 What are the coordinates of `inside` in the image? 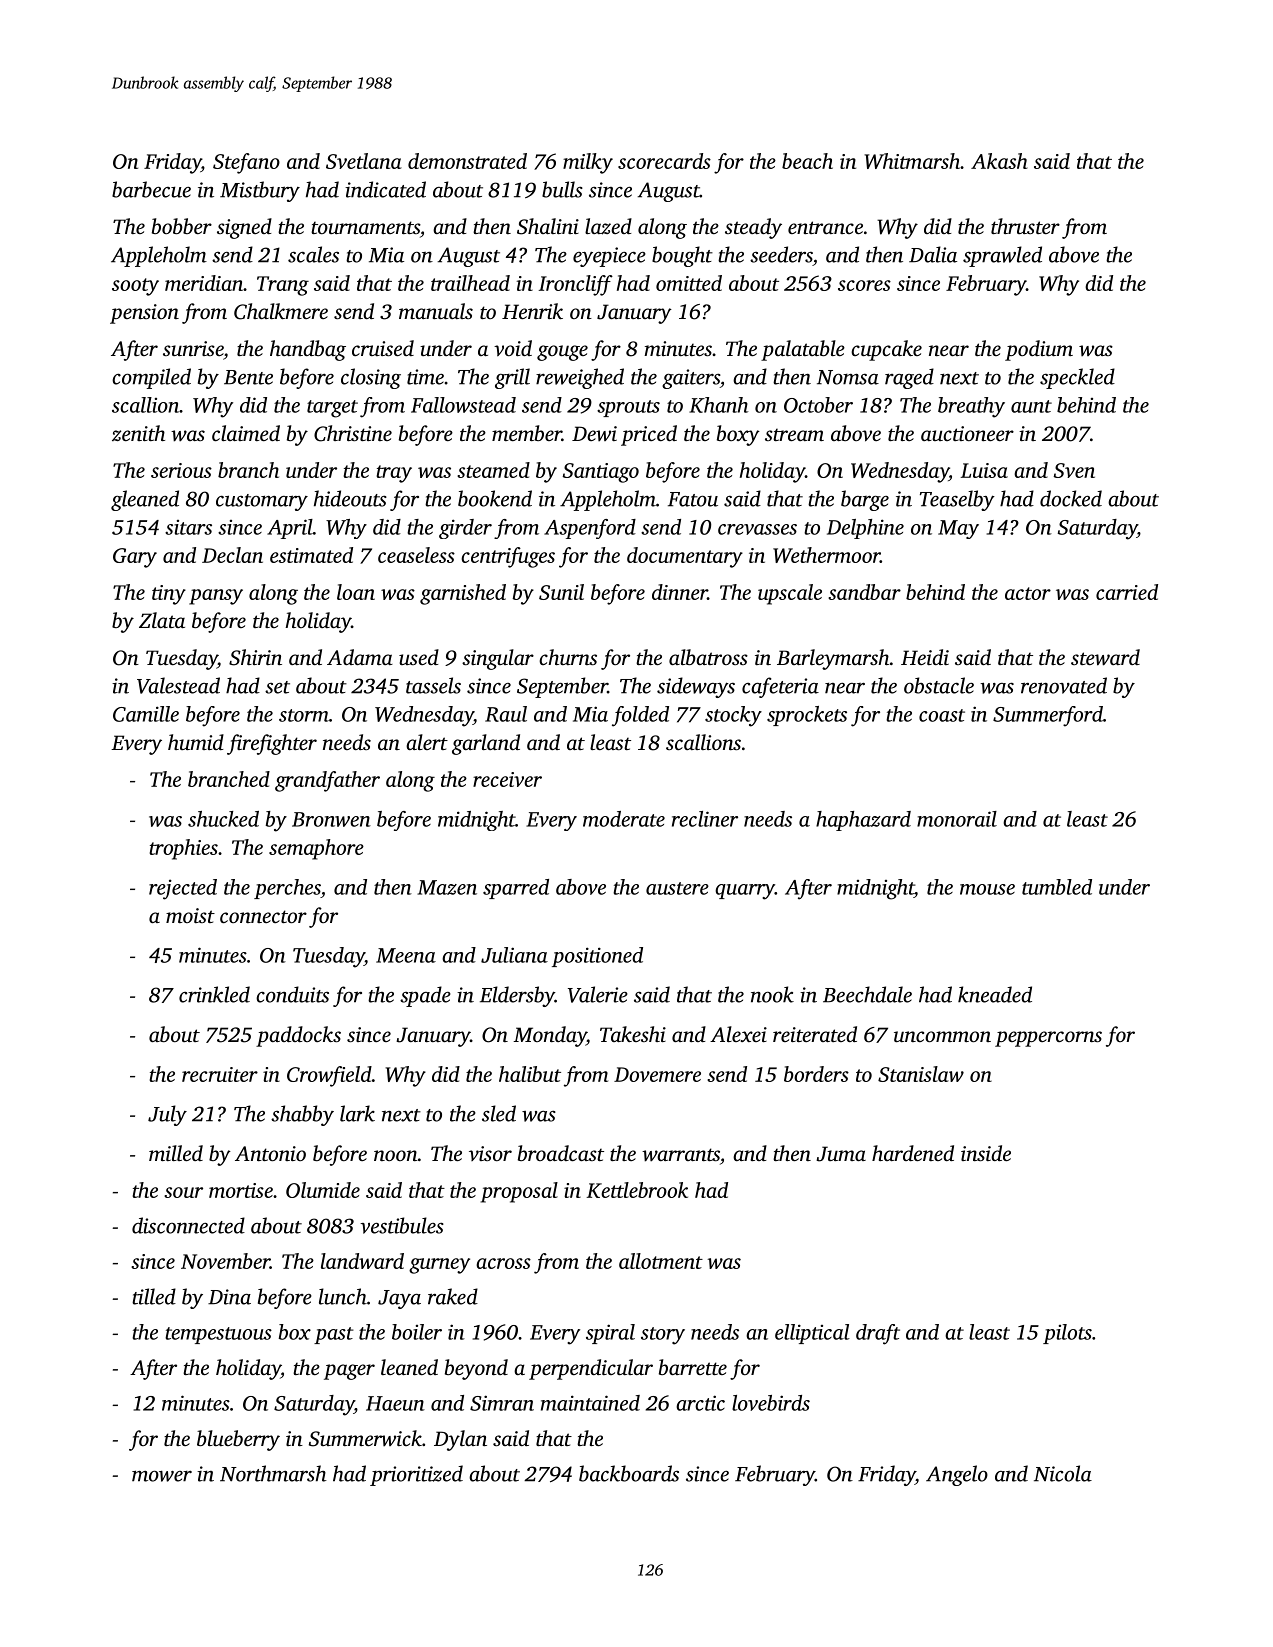 It's located at (986, 1153).
